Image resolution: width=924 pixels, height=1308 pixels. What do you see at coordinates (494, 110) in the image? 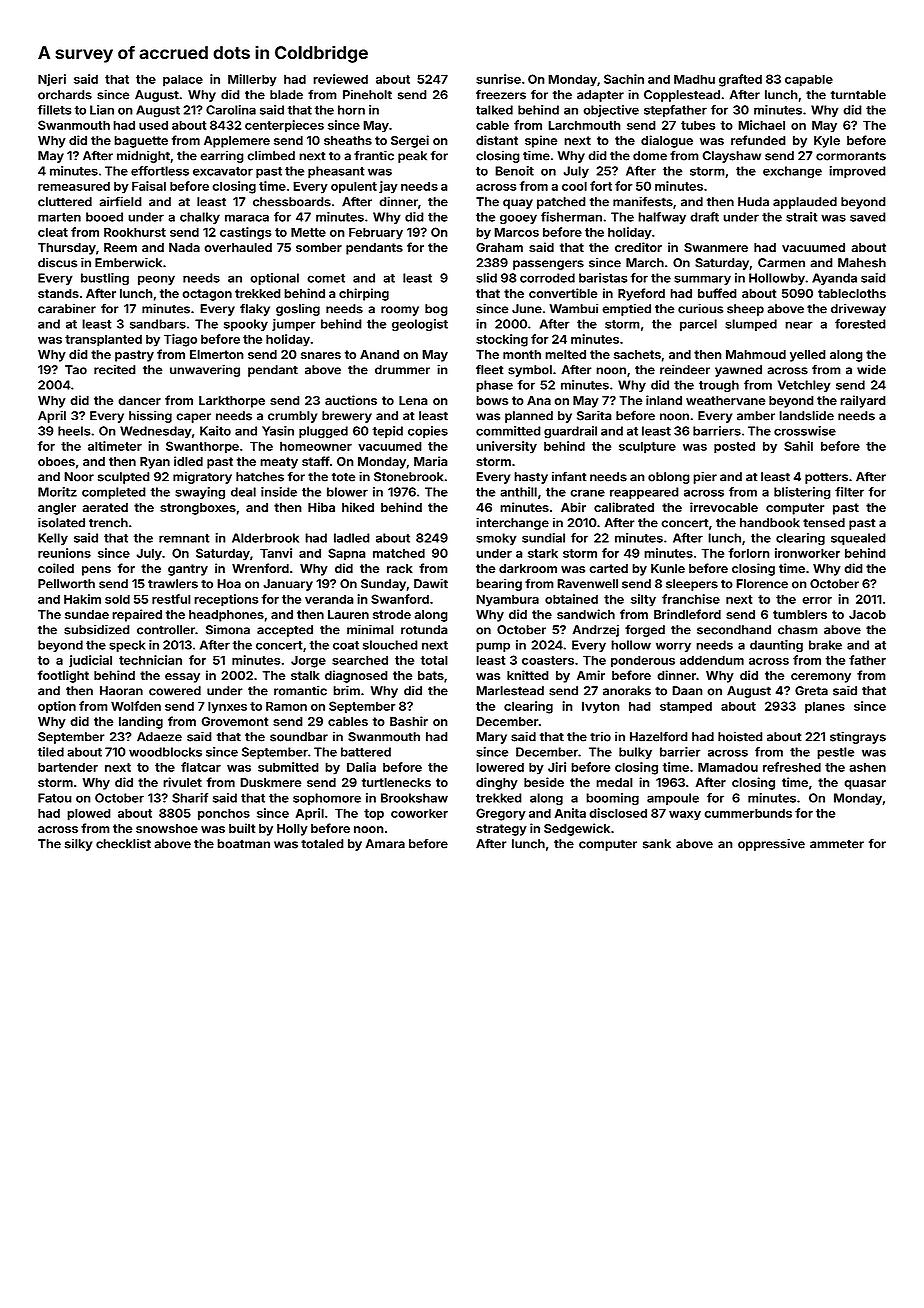
I see `talked` at bounding box center [494, 110].
